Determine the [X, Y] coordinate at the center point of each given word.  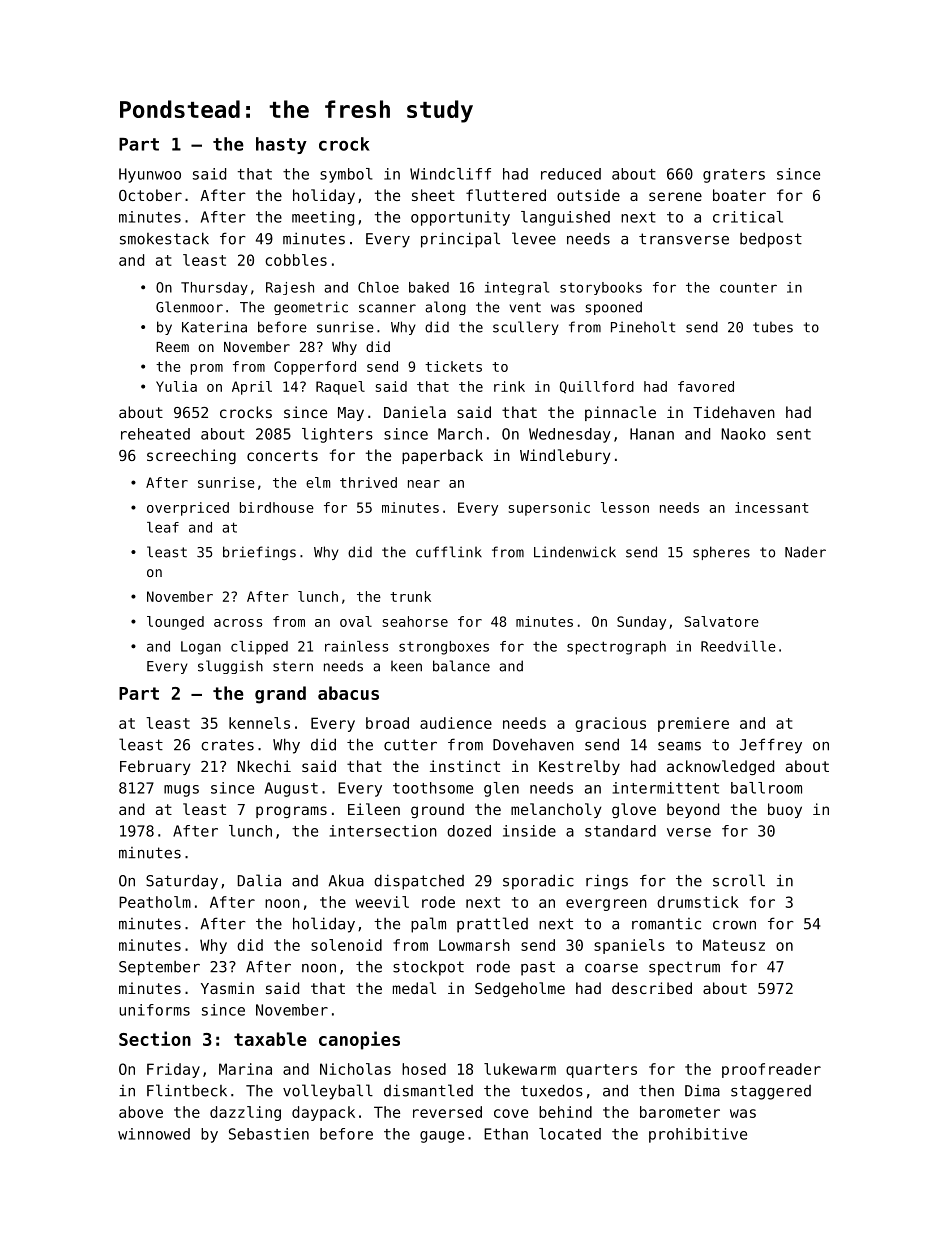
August [291, 789]
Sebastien [269, 1134]
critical [748, 217]
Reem [172, 347]
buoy [785, 810]
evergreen [606, 905]
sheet [433, 195]
